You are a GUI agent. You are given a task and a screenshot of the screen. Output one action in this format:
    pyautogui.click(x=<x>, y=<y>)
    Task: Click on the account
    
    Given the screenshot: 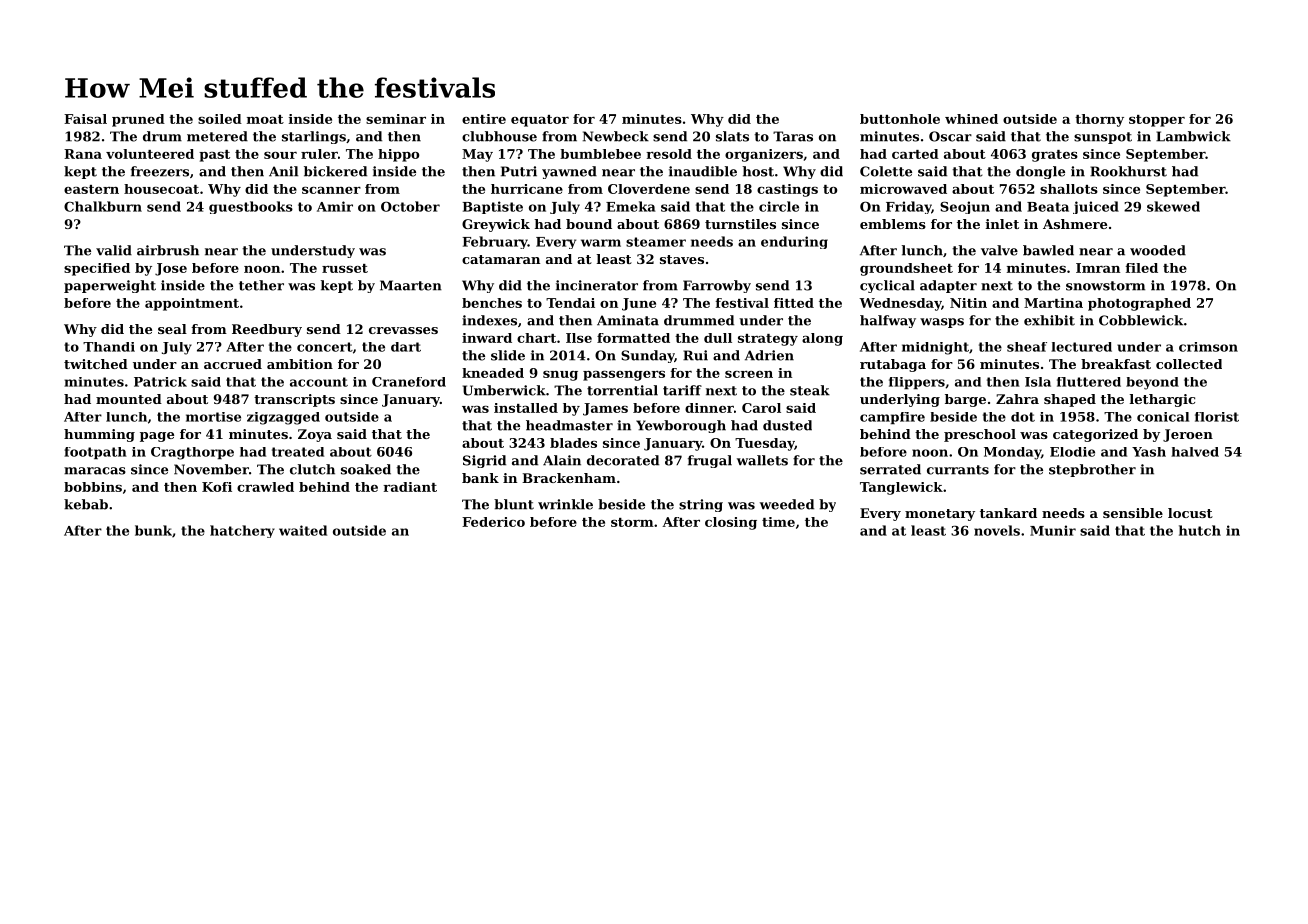 What is the action you would take?
    pyautogui.click(x=319, y=382)
